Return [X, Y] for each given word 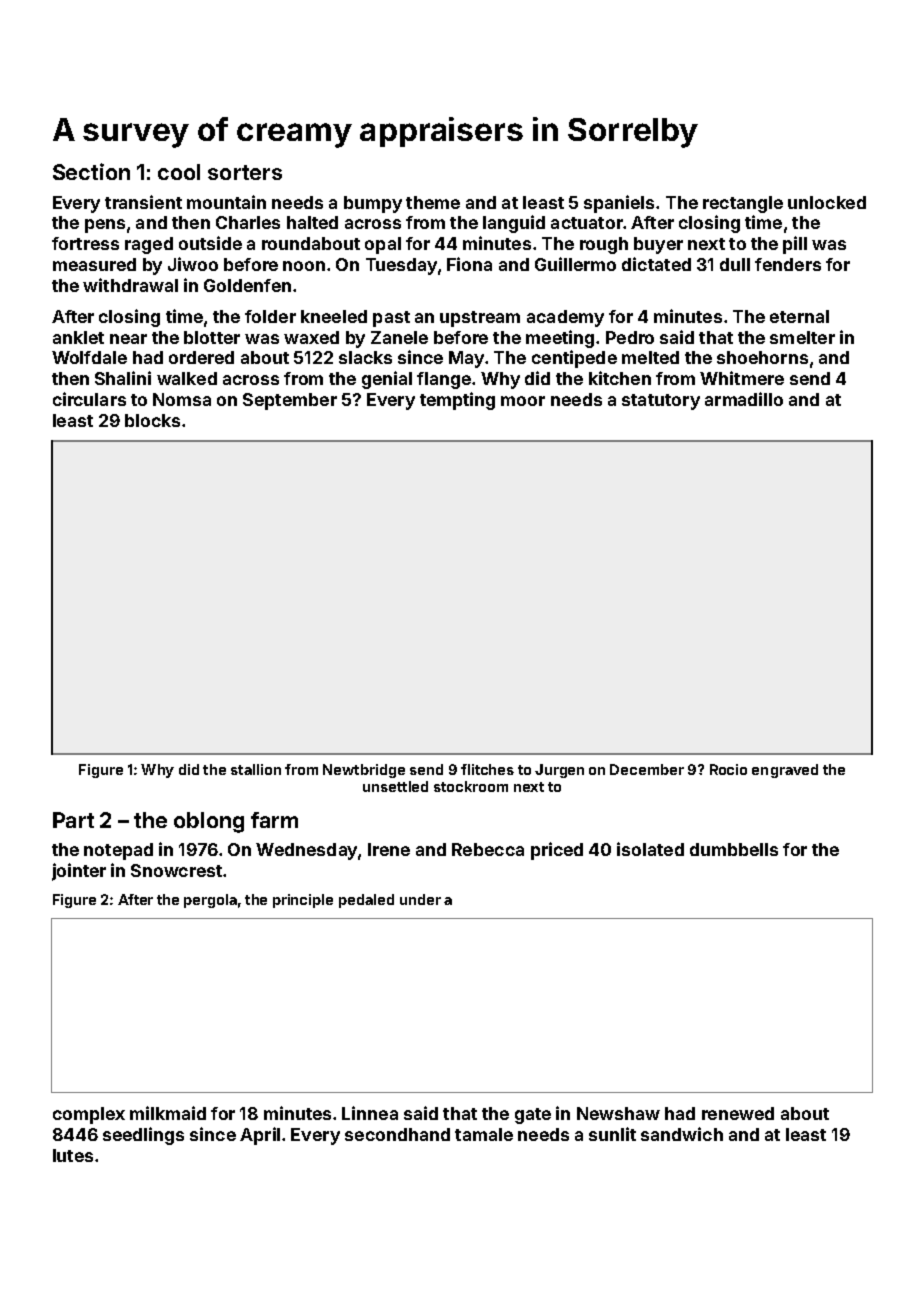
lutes [73, 1155]
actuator [587, 223]
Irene [389, 849]
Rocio [728, 769]
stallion [256, 769]
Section [91, 171]
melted [650, 357]
